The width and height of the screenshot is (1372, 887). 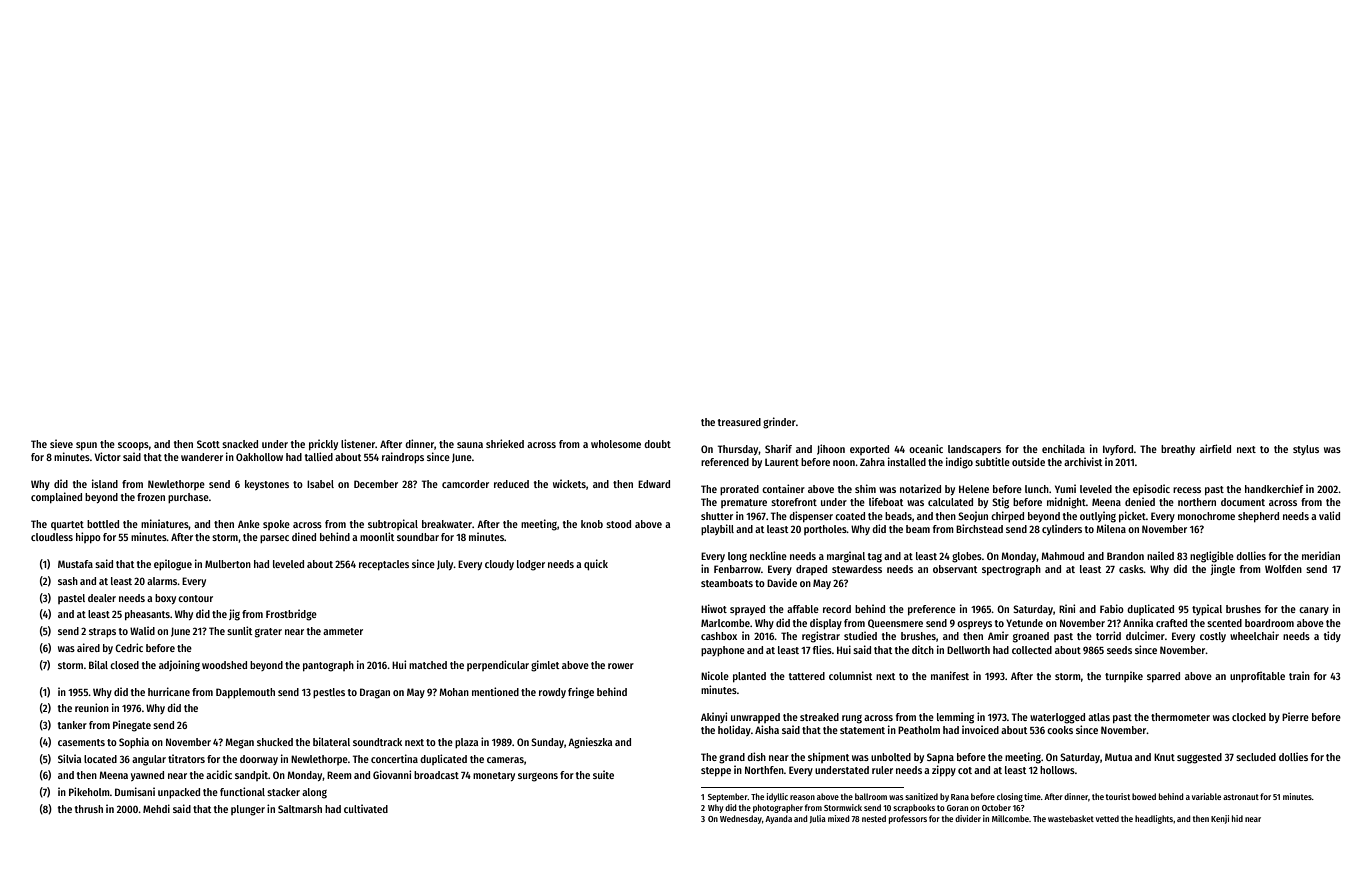 I want to click on storefront, so click(x=794, y=502).
